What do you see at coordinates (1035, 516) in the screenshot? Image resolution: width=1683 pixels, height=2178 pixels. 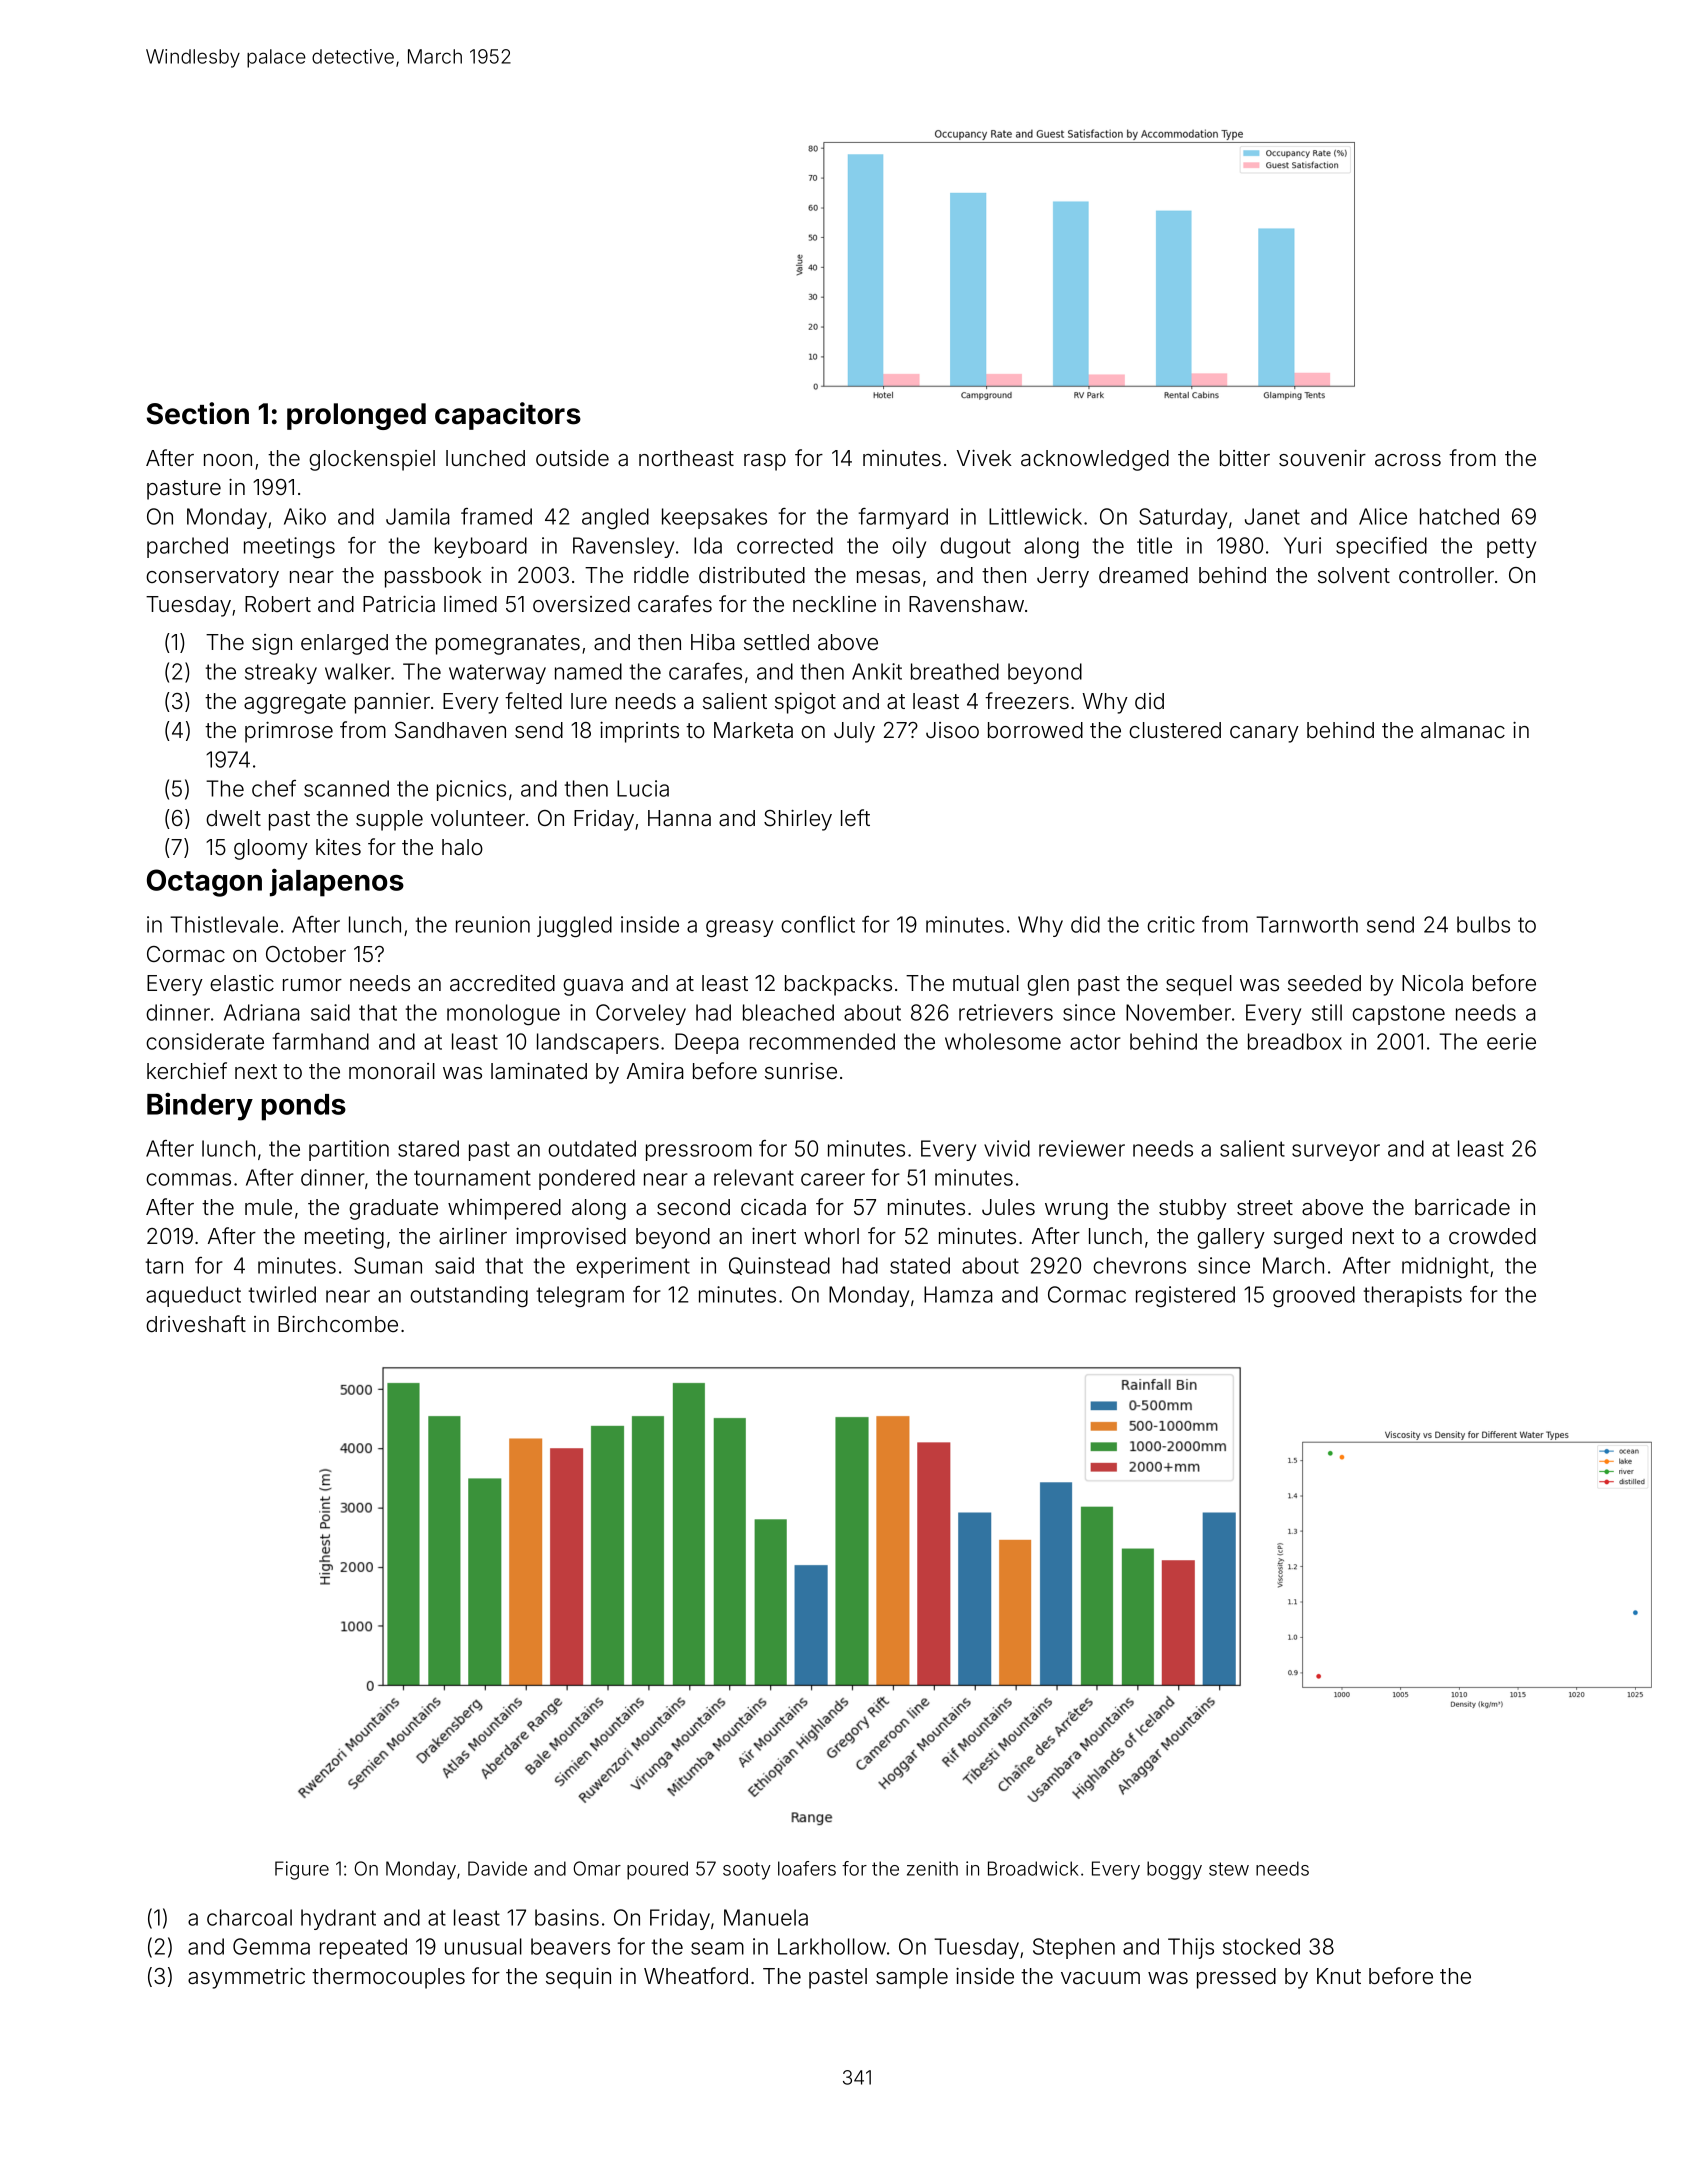 I see `Littlewick` at bounding box center [1035, 516].
